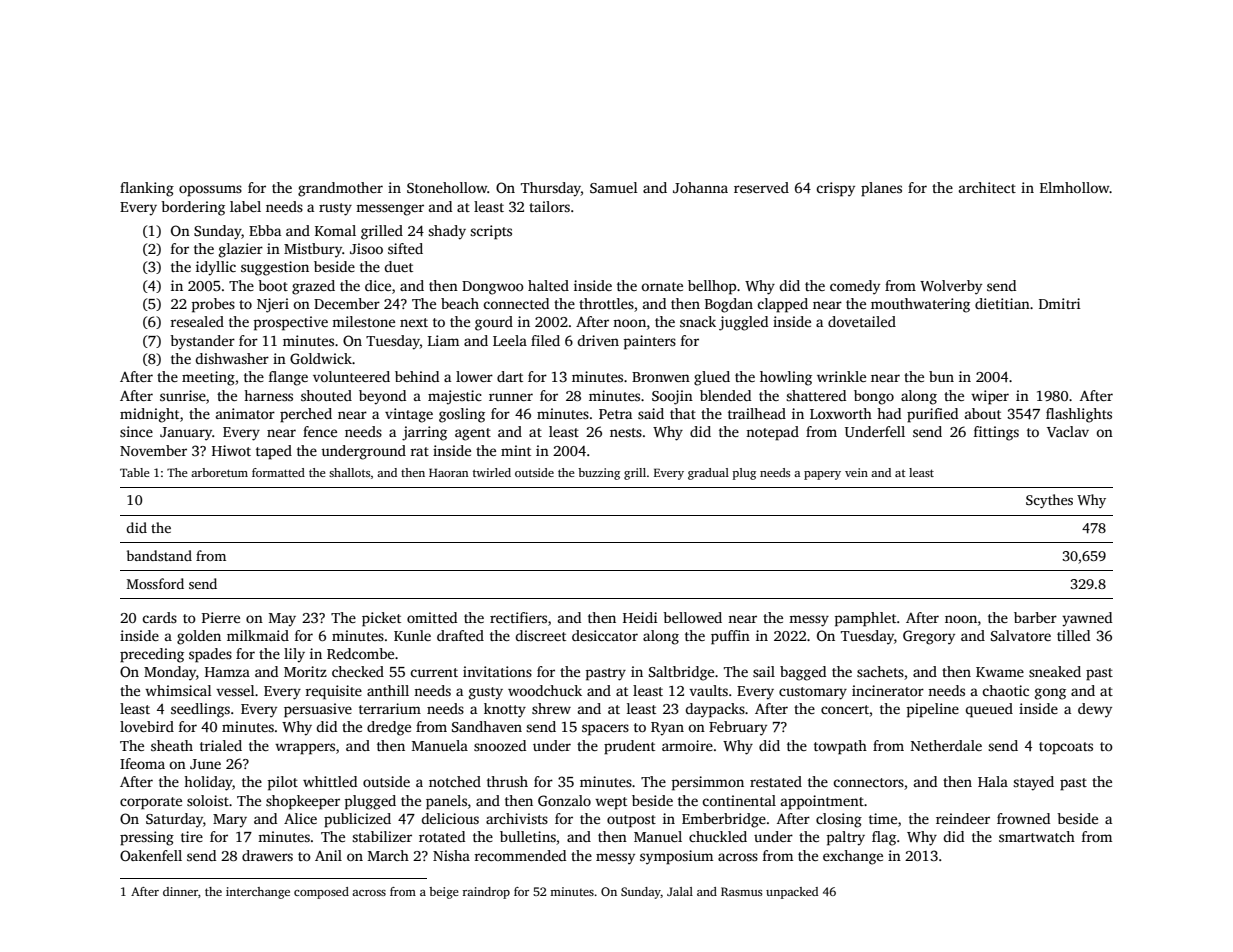 The image size is (1233, 952). Describe the element at coordinates (170, 673) in the screenshot. I see `Monday` at that location.
